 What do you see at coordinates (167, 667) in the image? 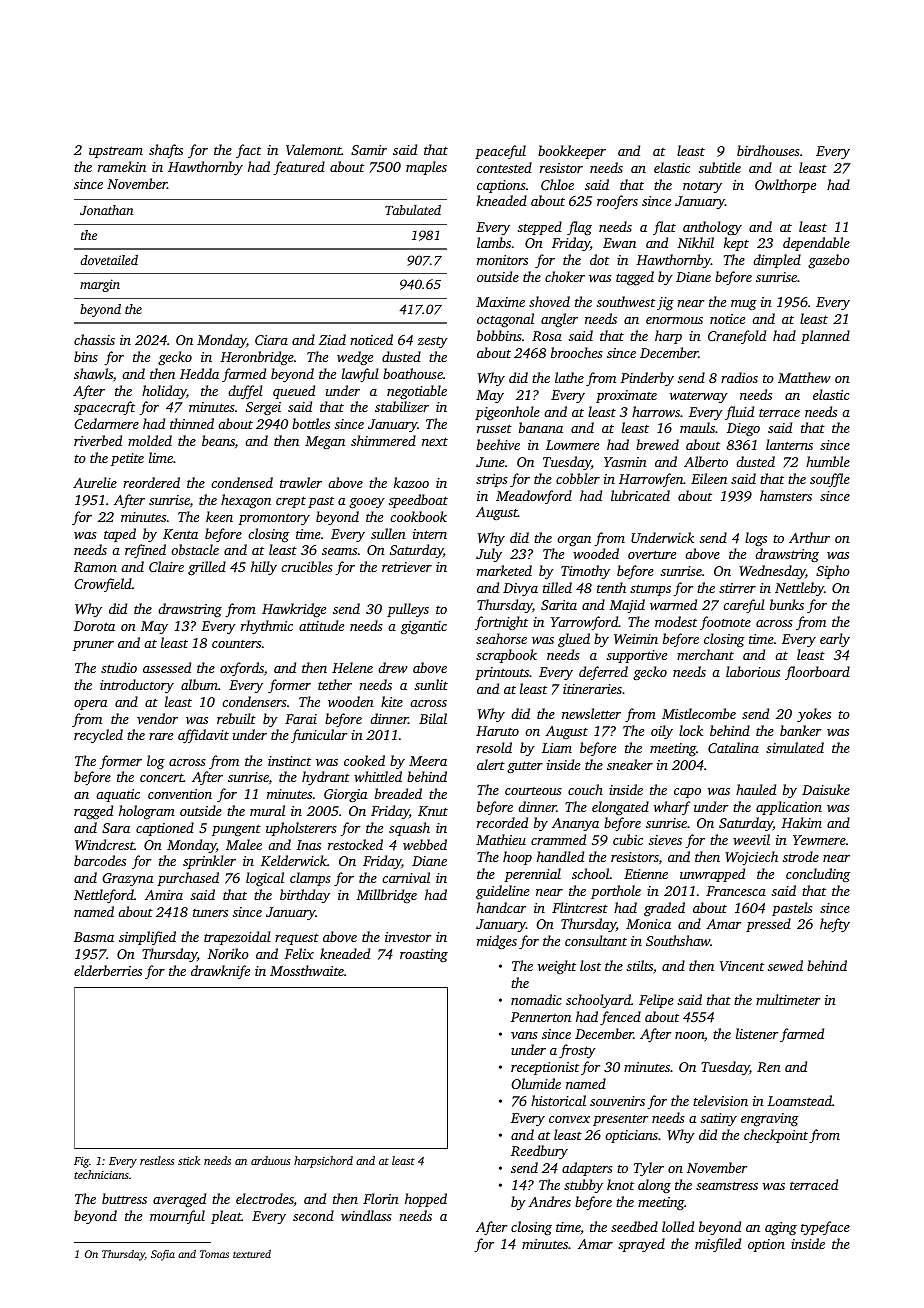
I see `assessed` at bounding box center [167, 667].
